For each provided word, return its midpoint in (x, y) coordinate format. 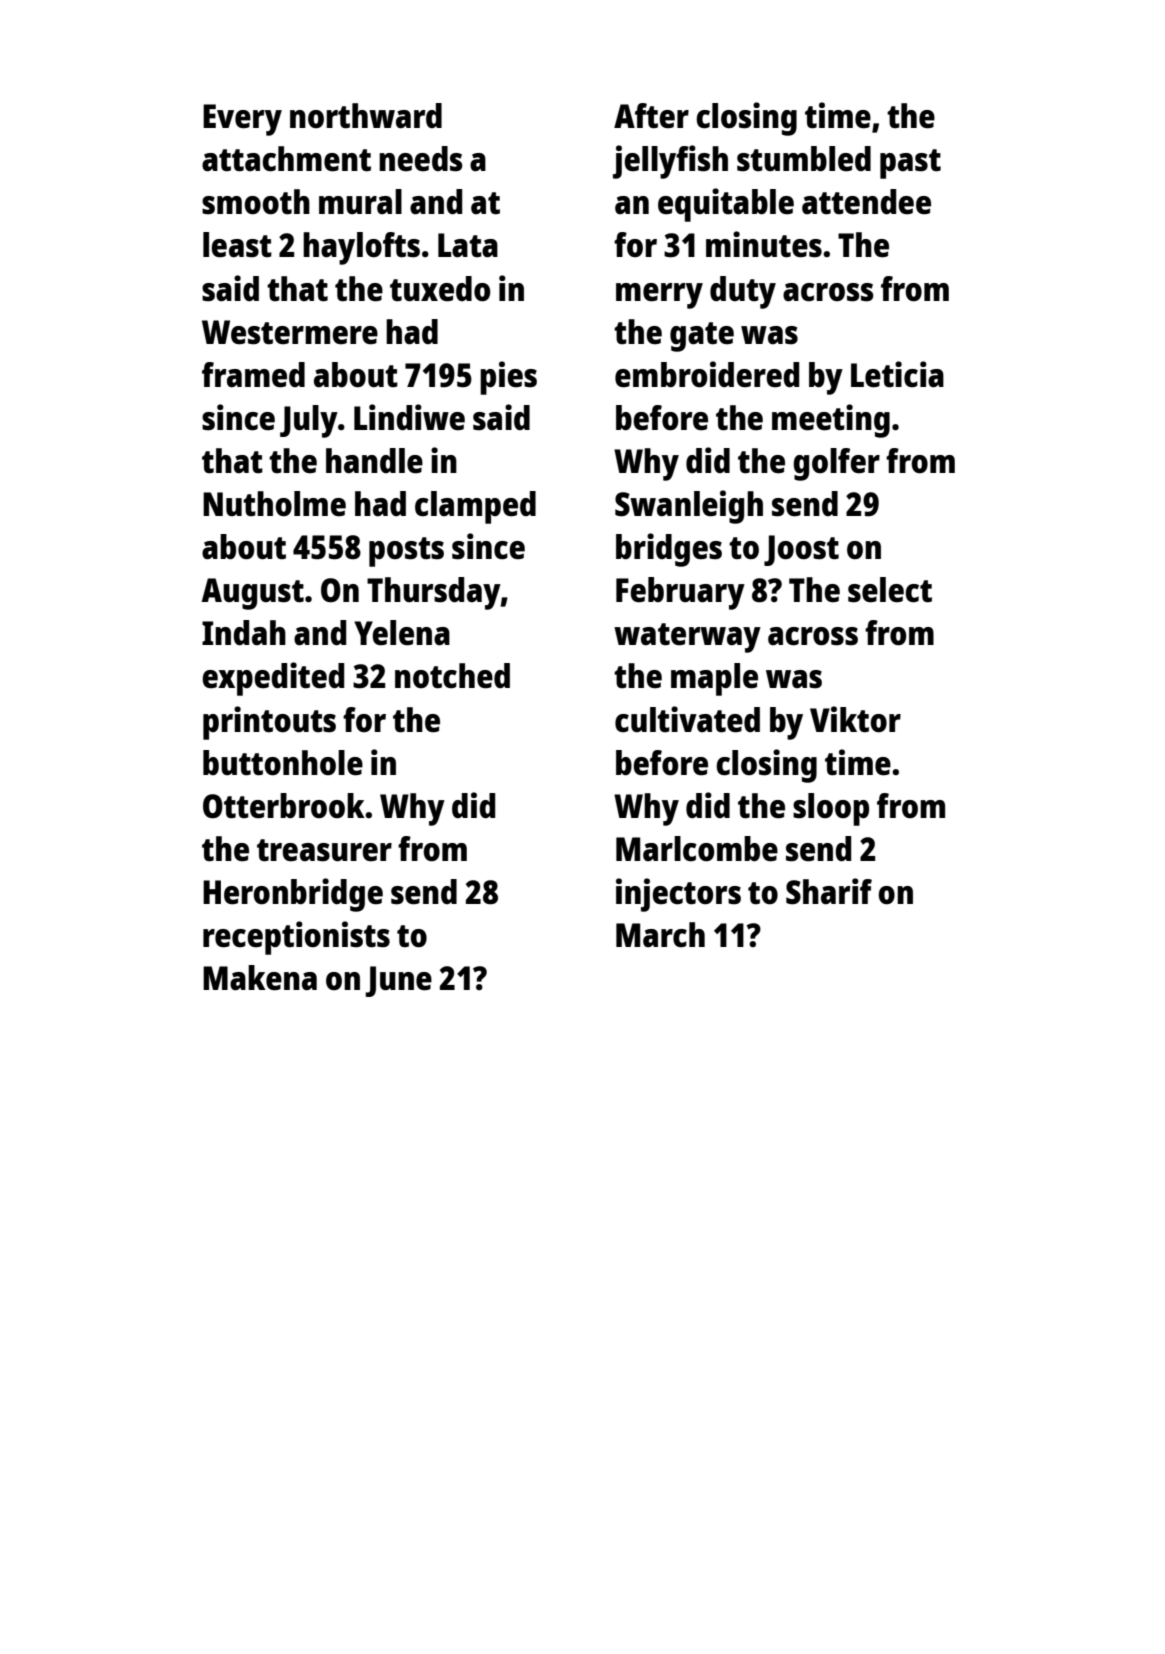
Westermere (290, 332)
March (660, 935)
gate (702, 337)
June (398, 981)
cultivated (687, 719)
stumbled (804, 159)
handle (374, 461)
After (651, 116)
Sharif (829, 891)
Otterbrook (284, 806)
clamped (475, 507)
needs (421, 159)
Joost (801, 550)
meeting (831, 421)
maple (714, 679)
